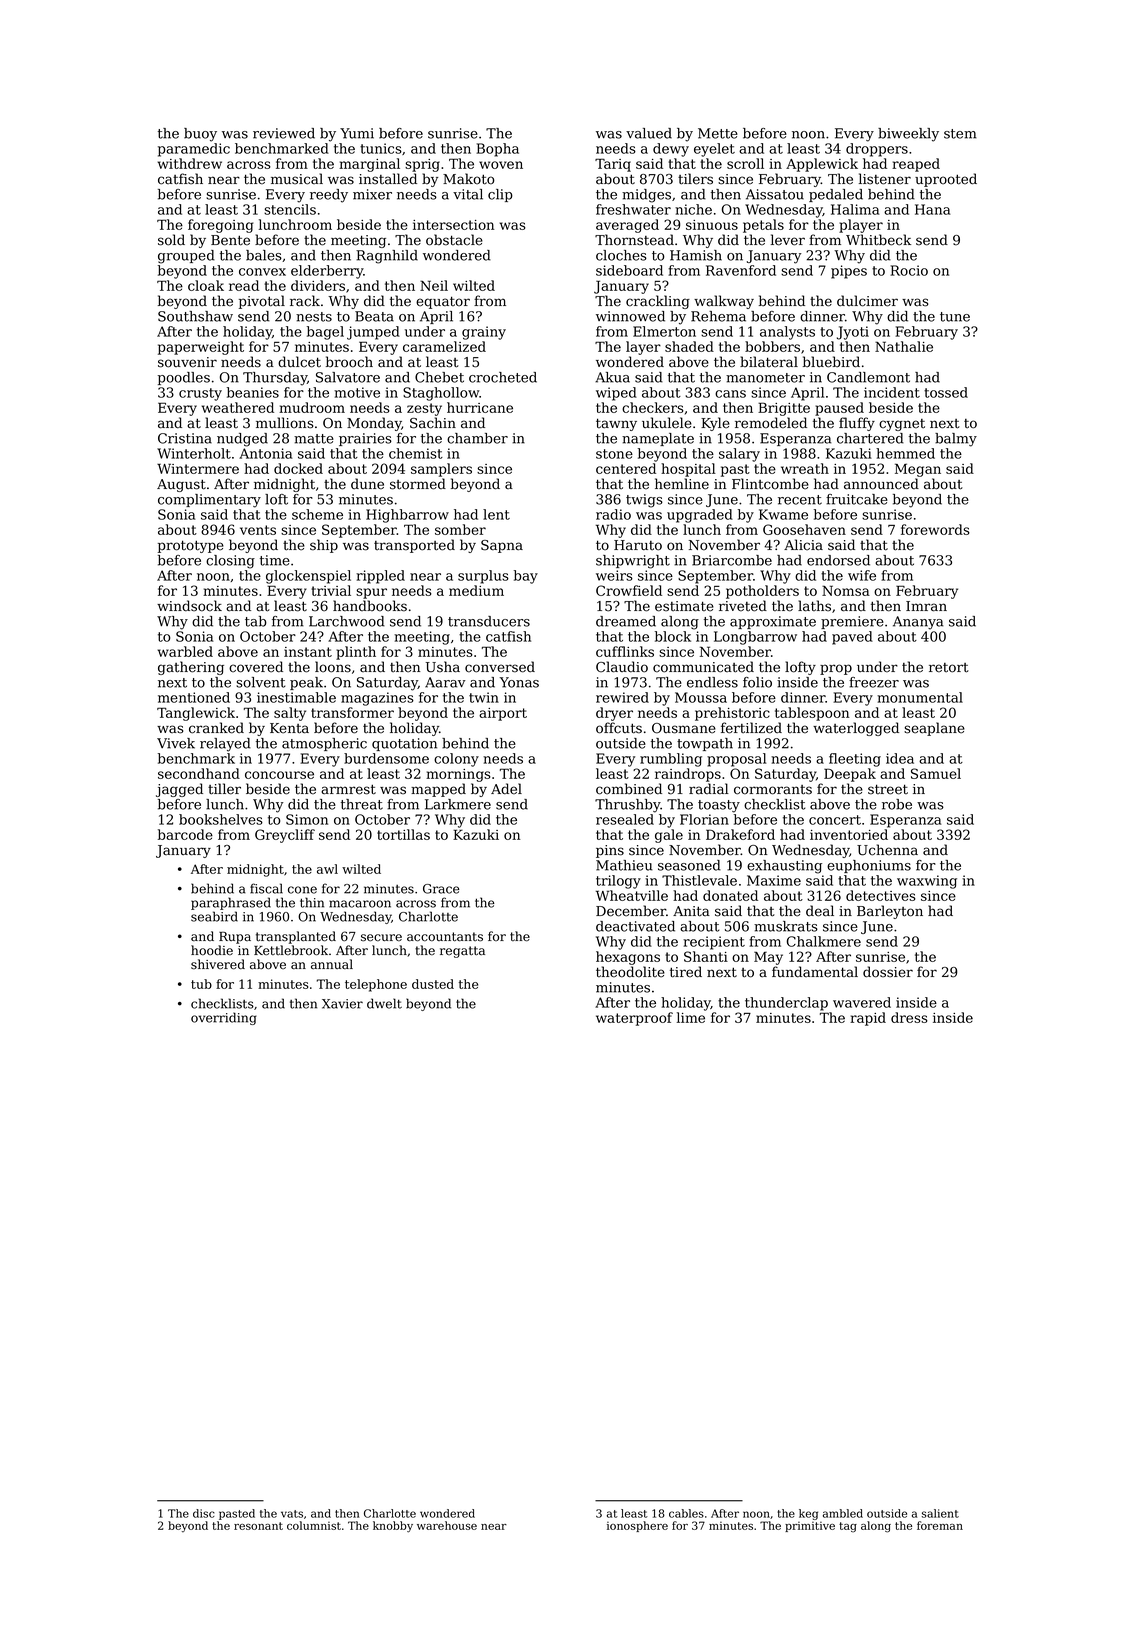 Image resolution: width=1137 pixels, height=1647 pixels. I want to click on overriding, so click(224, 1018).
